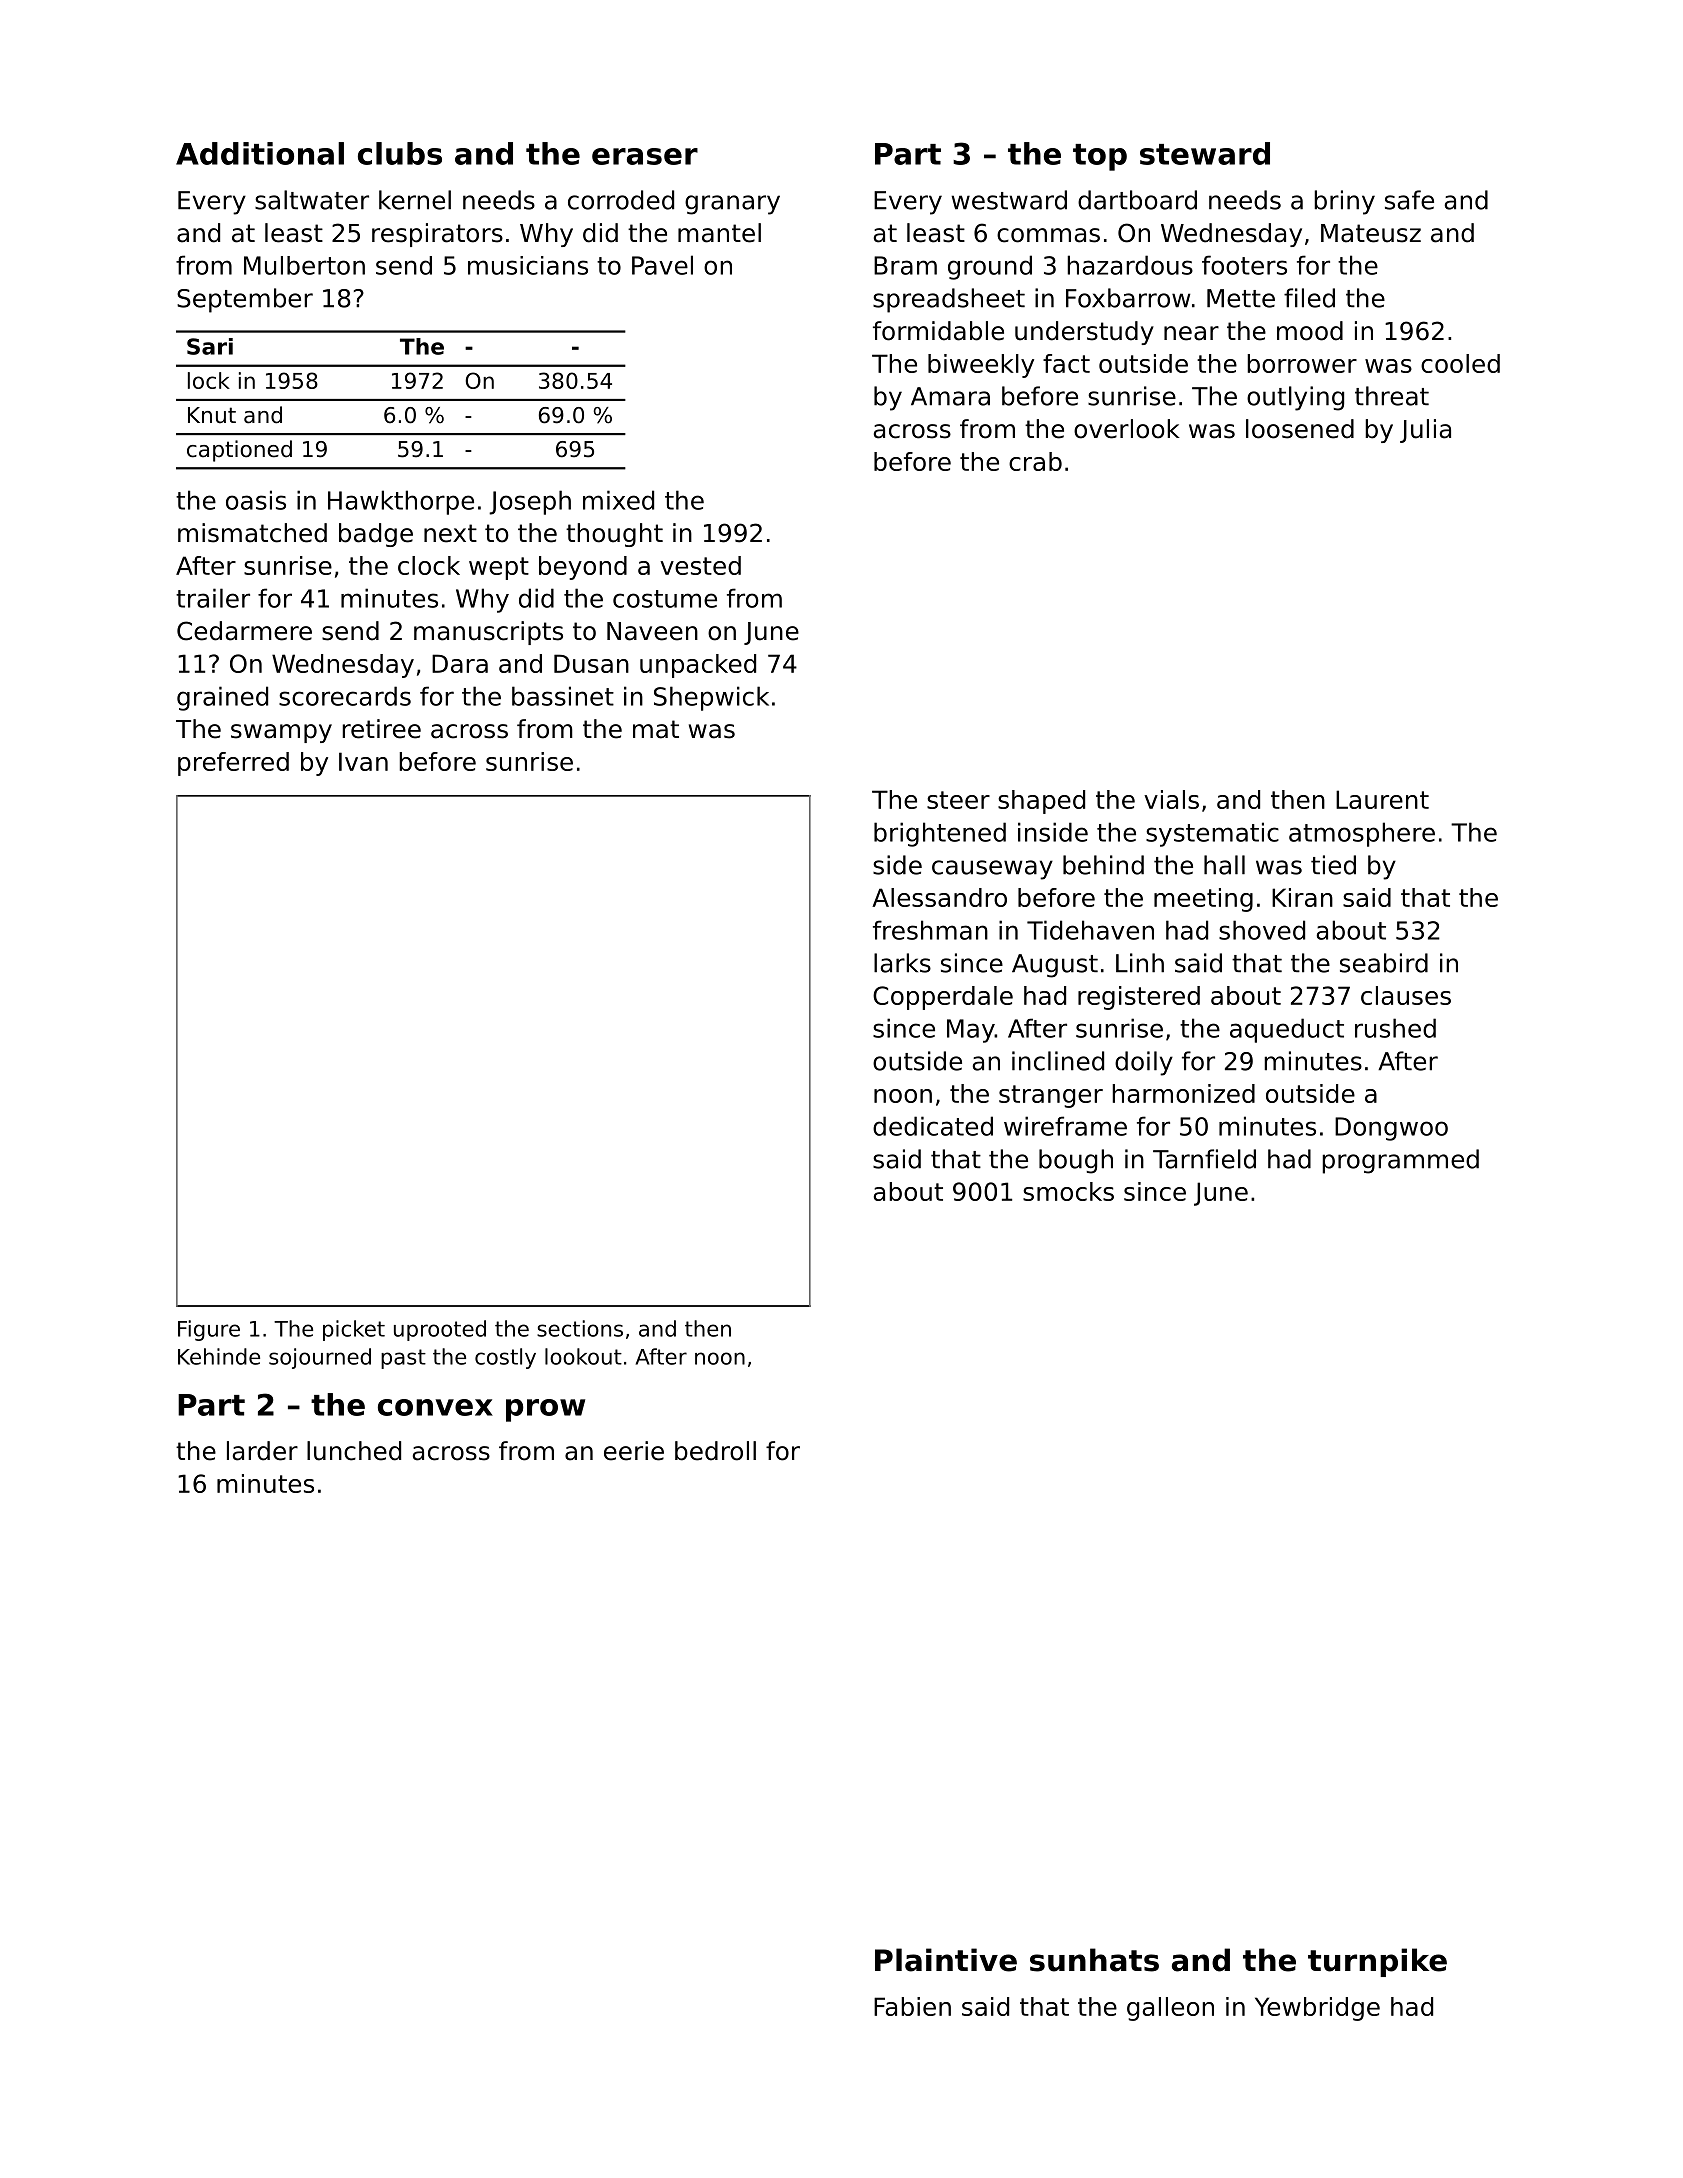 The image size is (1683, 2178). I want to click on Bram, so click(905, 265).
